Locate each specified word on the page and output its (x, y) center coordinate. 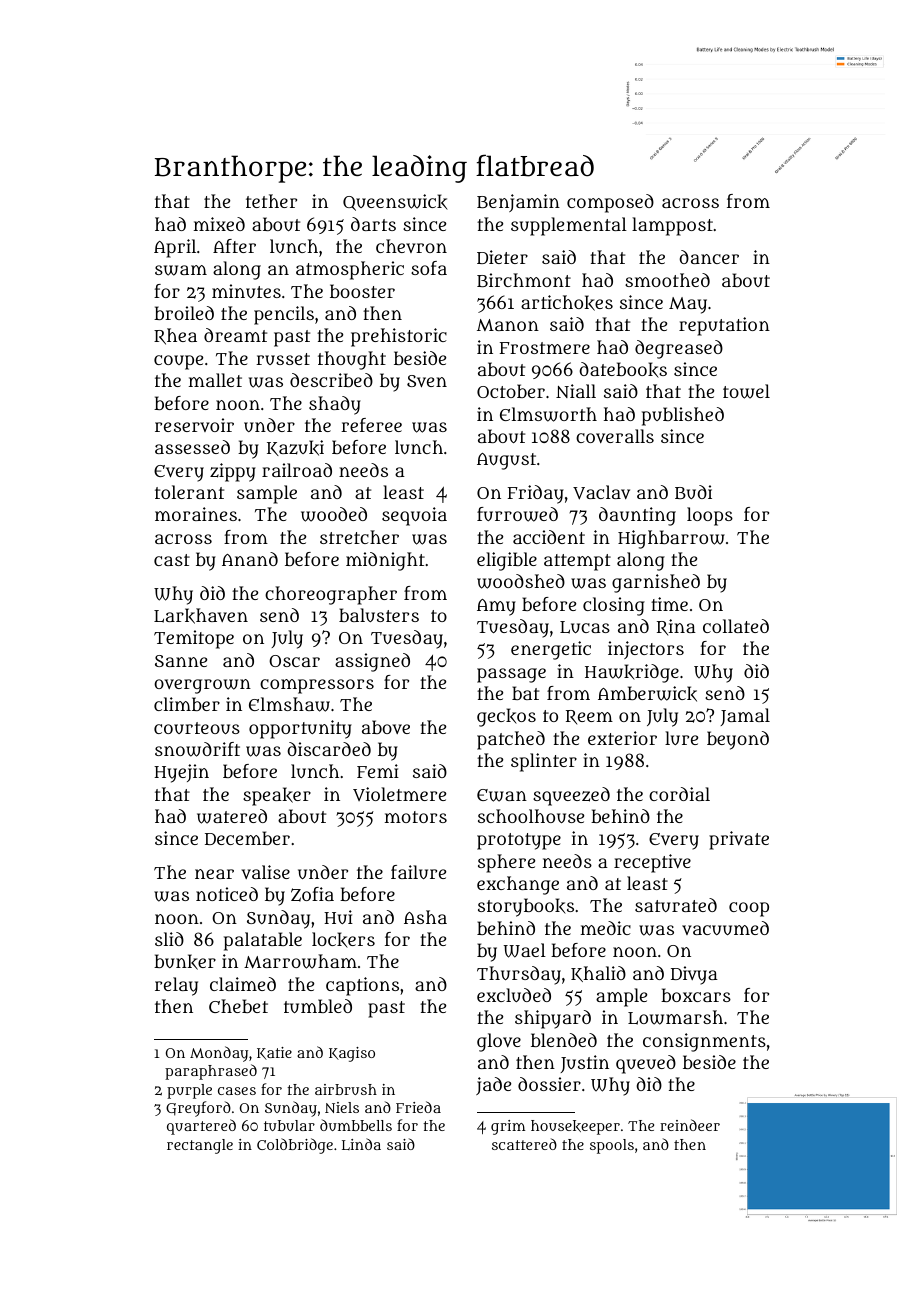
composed (610, 203)
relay (176, 986)
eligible (507, 561)
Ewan (502, 795)
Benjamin (518, 203)
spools (612, 1146)
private (739, 840)
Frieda (418, 1107)
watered (232, 816)
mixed (219, 224)
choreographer (331, 595)
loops (710, 516)
